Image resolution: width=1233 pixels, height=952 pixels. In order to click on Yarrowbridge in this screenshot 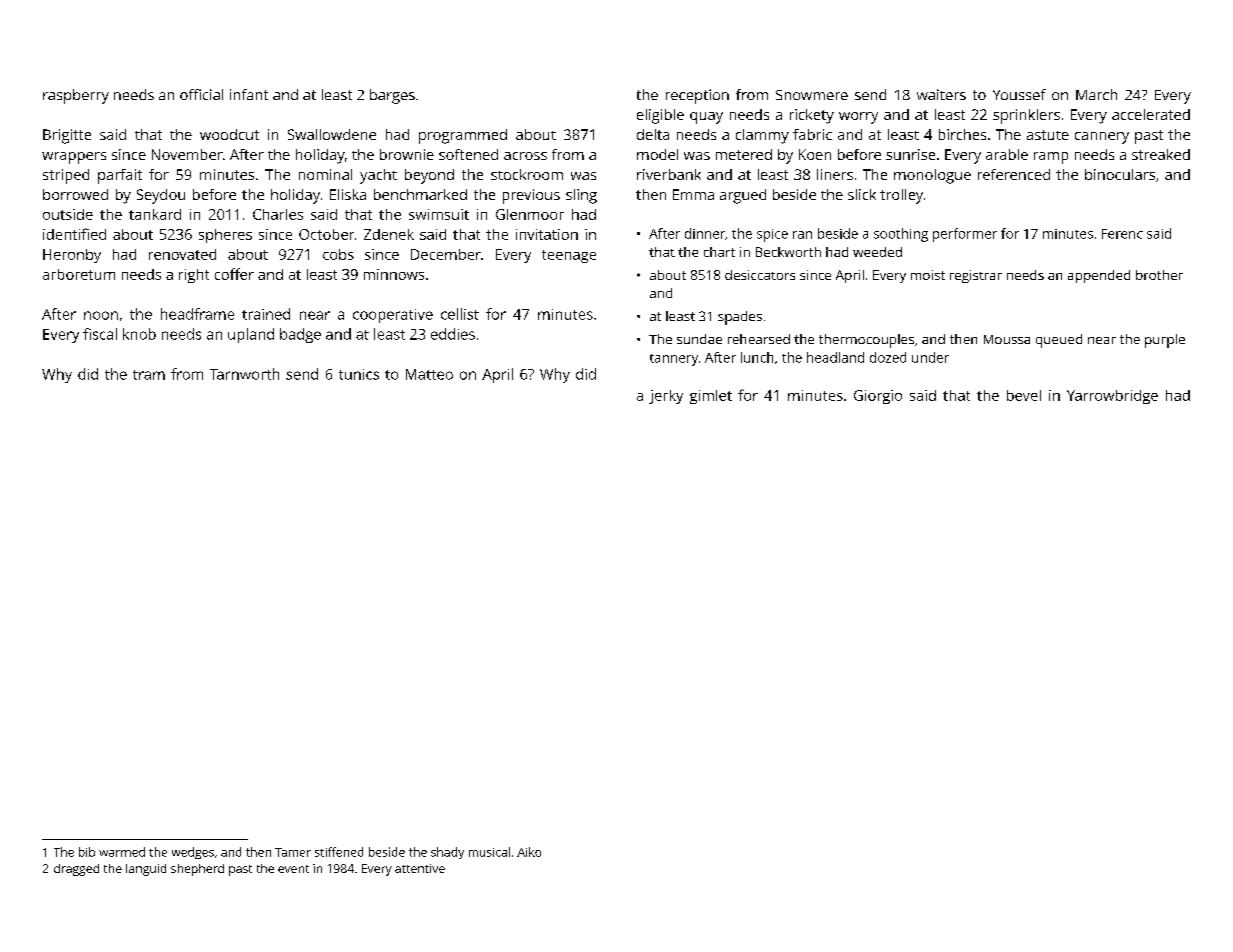, I will do `click(1112, 397)`.
